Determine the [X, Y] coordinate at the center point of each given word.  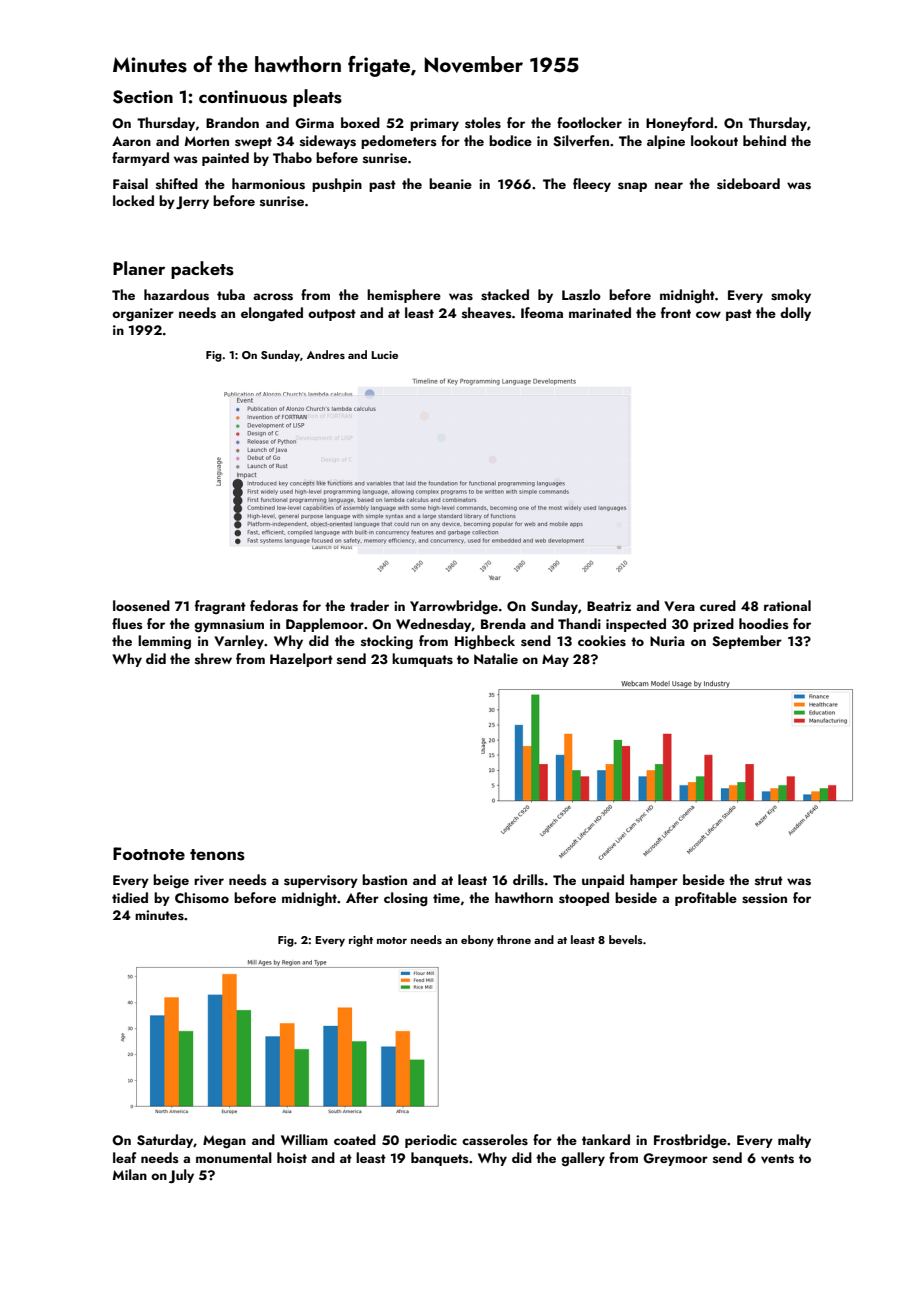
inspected [636, 625]
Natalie [496, 658]
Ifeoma [542, 312]
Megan [224, 1142]
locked [133, 200]
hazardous [176, 295]
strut [769, 880]
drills [528, 880]
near [669, 185]
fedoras [274, 606]
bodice [510, 140]
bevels [626, 939]
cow [708, 314]
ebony [477, 941]
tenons [217, 855]
